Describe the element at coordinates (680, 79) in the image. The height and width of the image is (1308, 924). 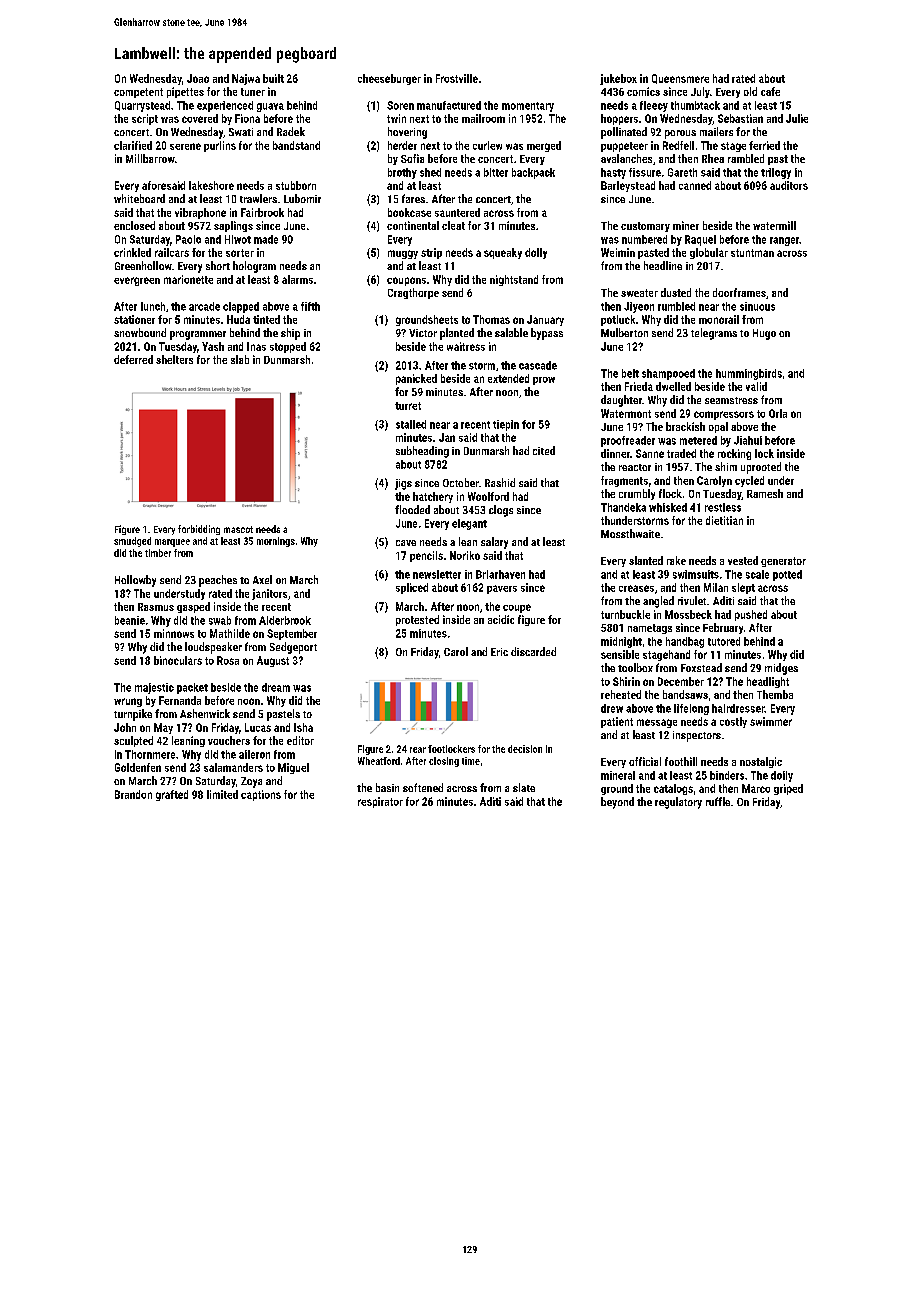
I see `Queensmere` at that location.
